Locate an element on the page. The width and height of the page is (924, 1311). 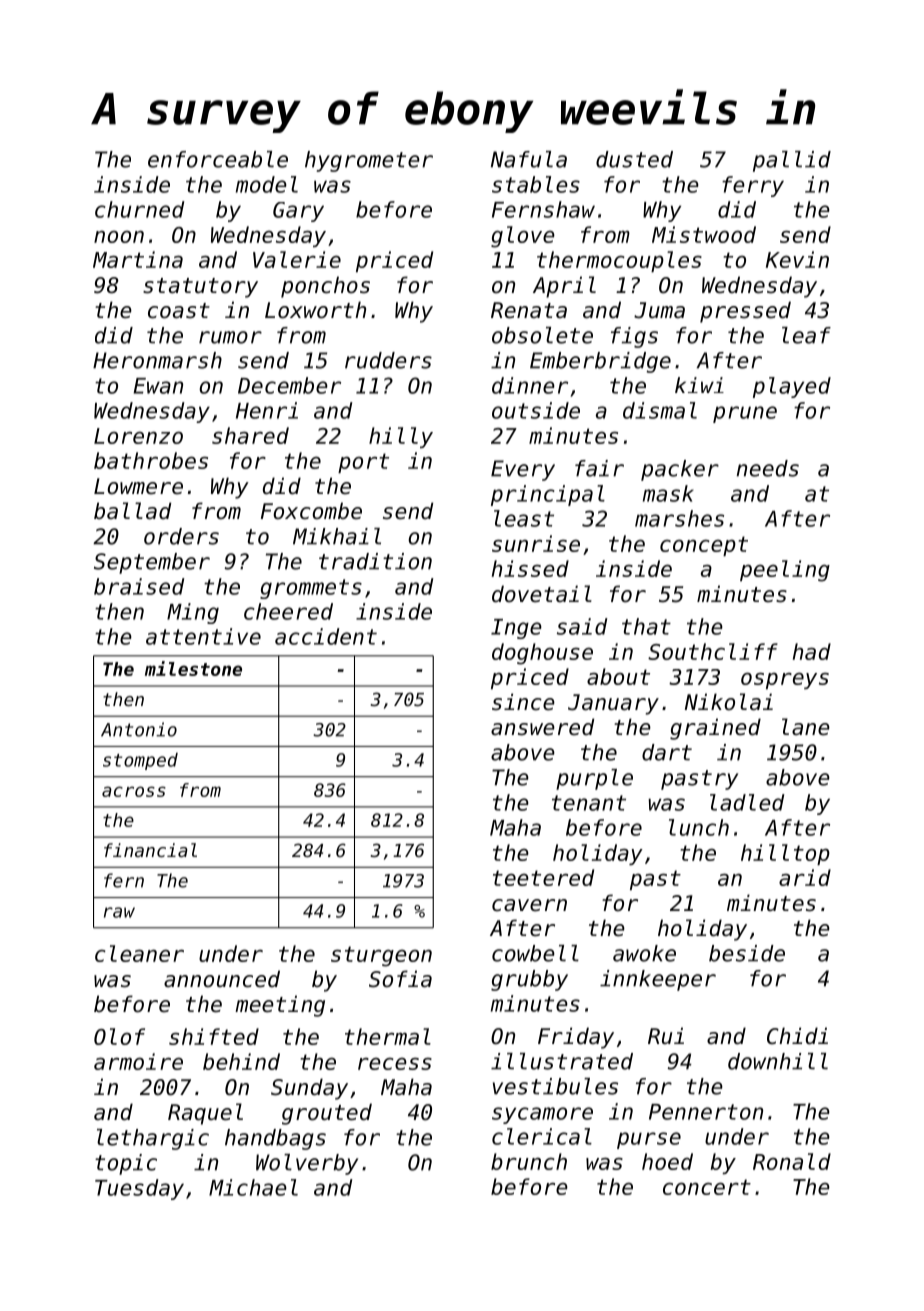
sycamore is located at coordinates (542, 1115).
